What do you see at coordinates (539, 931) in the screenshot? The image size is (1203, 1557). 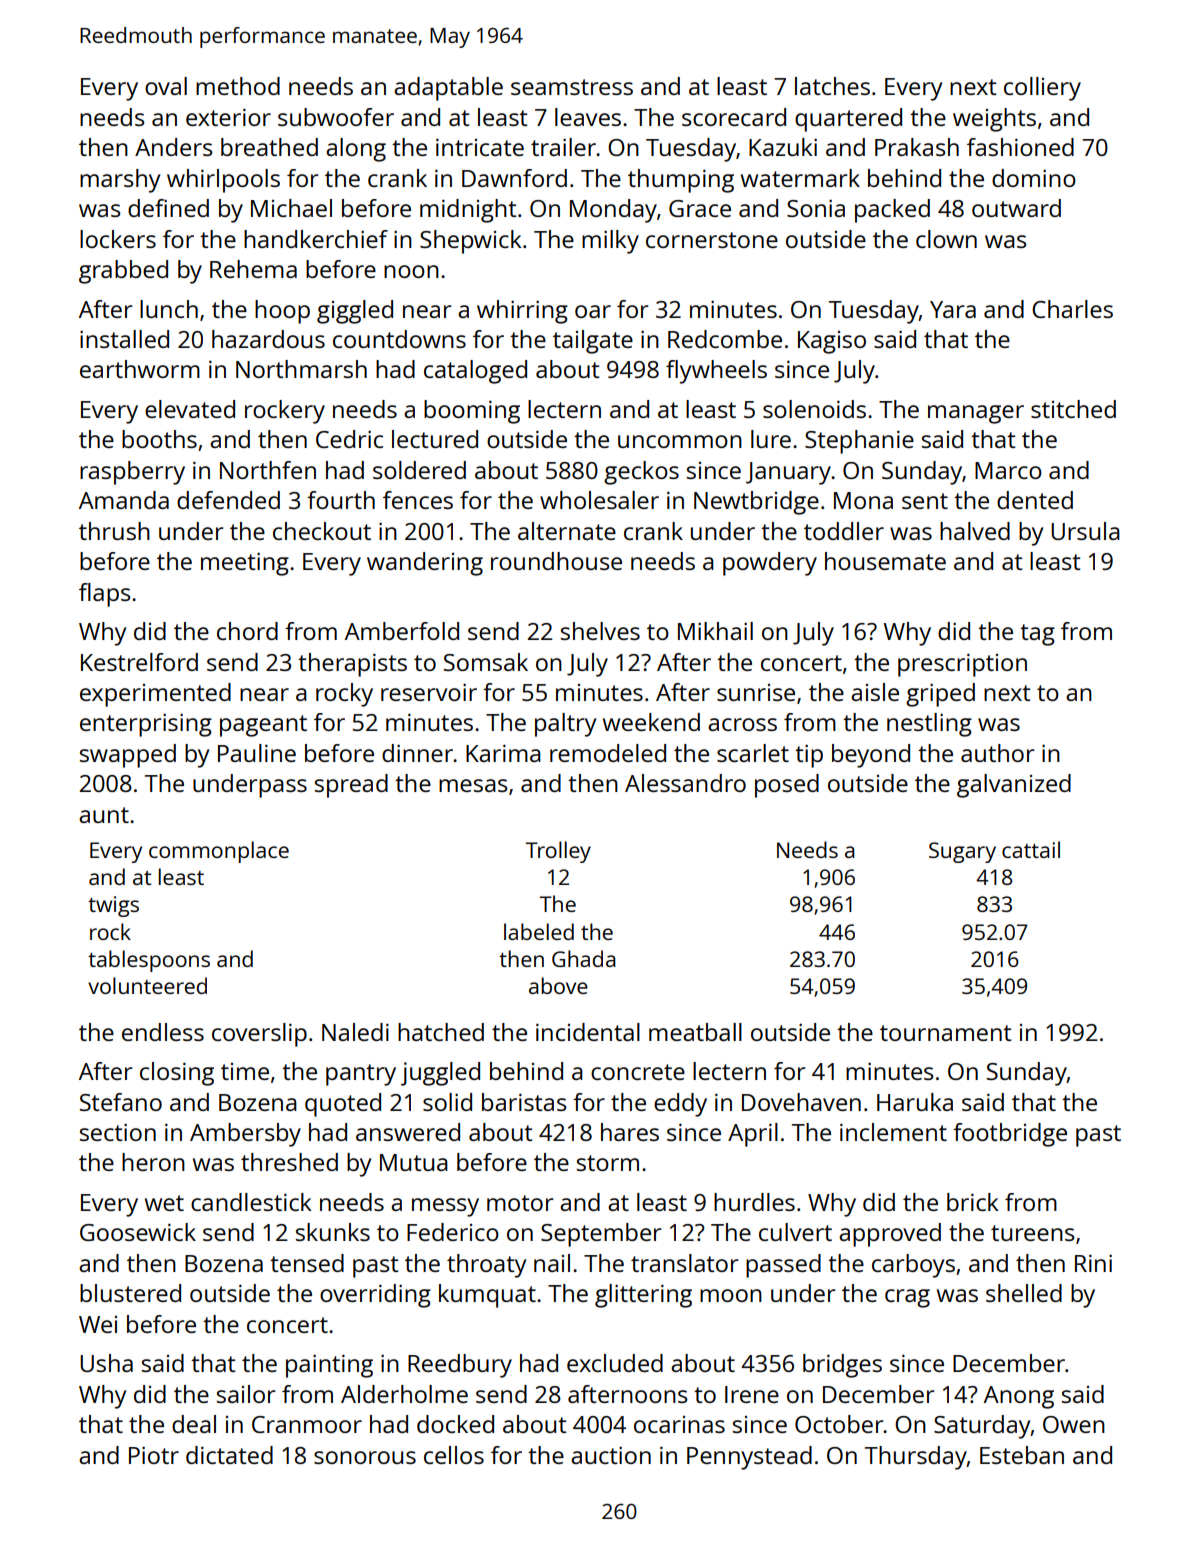 I see `labeled` at bounding box center [539, 931].
